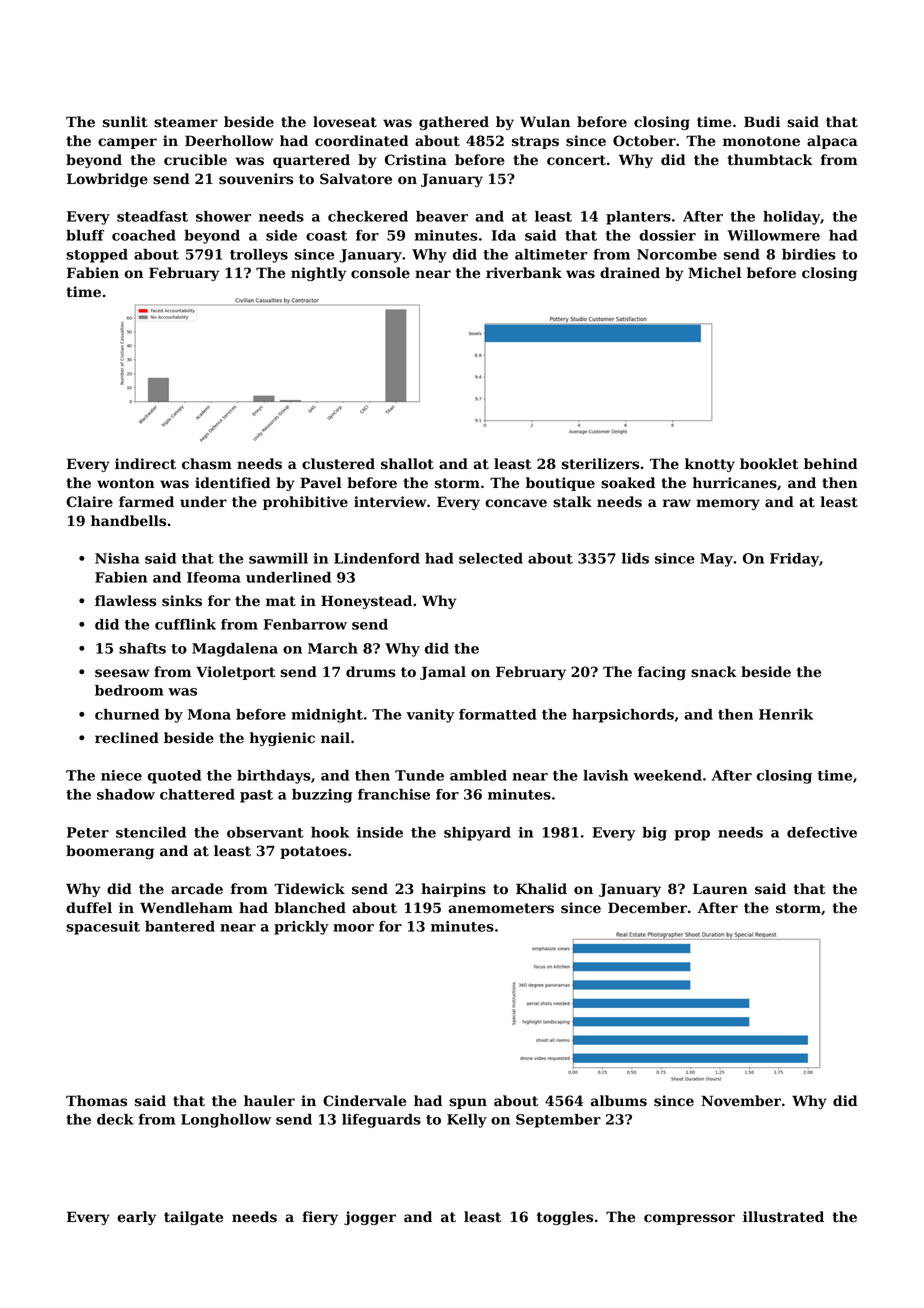 This document has width=924, height=1308. Describe the element at coordinates (96, 1101) in the document. I see `Thomas` at that location.
